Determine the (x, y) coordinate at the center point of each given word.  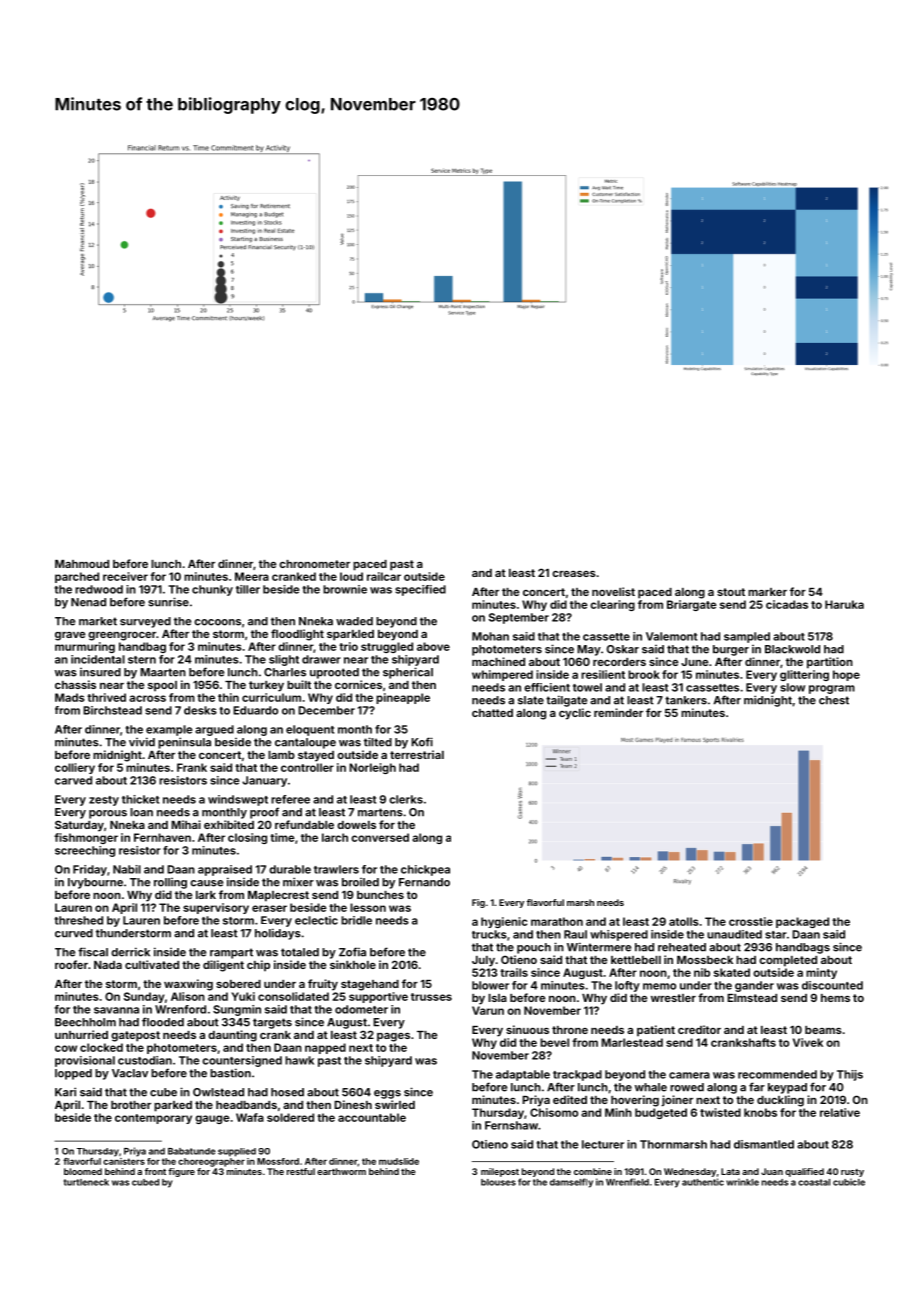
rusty (852, 1173)
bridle (356, 920)
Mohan (490, 636)
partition (830, 663)
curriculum (271, 697)
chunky (212, 590)
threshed (78, 920)
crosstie (751, 921)
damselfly (571, 1183)
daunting (232, 1036)
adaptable (523, 1075)
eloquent (310, 730)
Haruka (844, 604)
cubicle (849, 1182)
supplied (237, 1152)
